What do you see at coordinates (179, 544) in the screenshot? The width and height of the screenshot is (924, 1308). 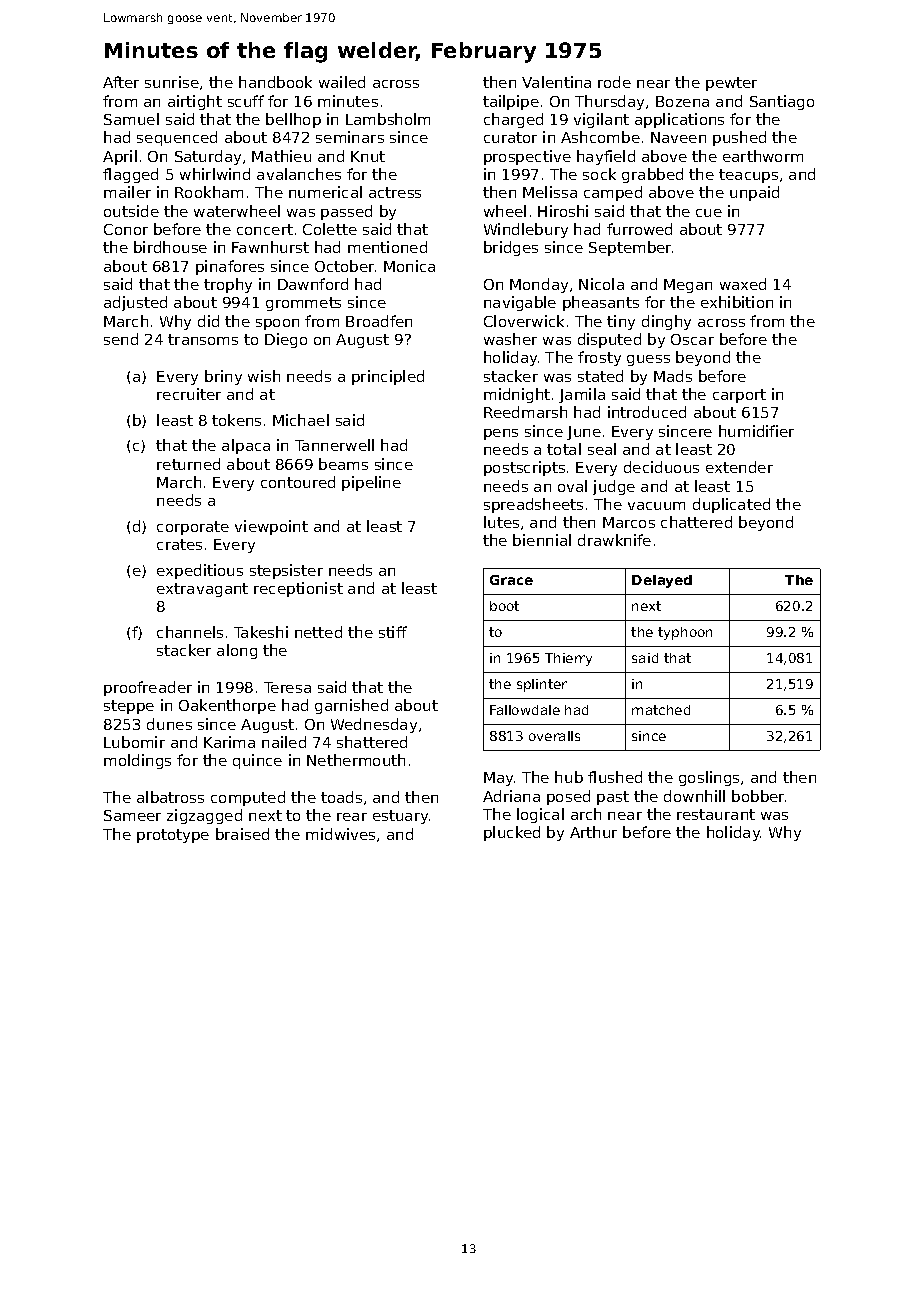 I see `crates` at bounding box center [179, 544].
